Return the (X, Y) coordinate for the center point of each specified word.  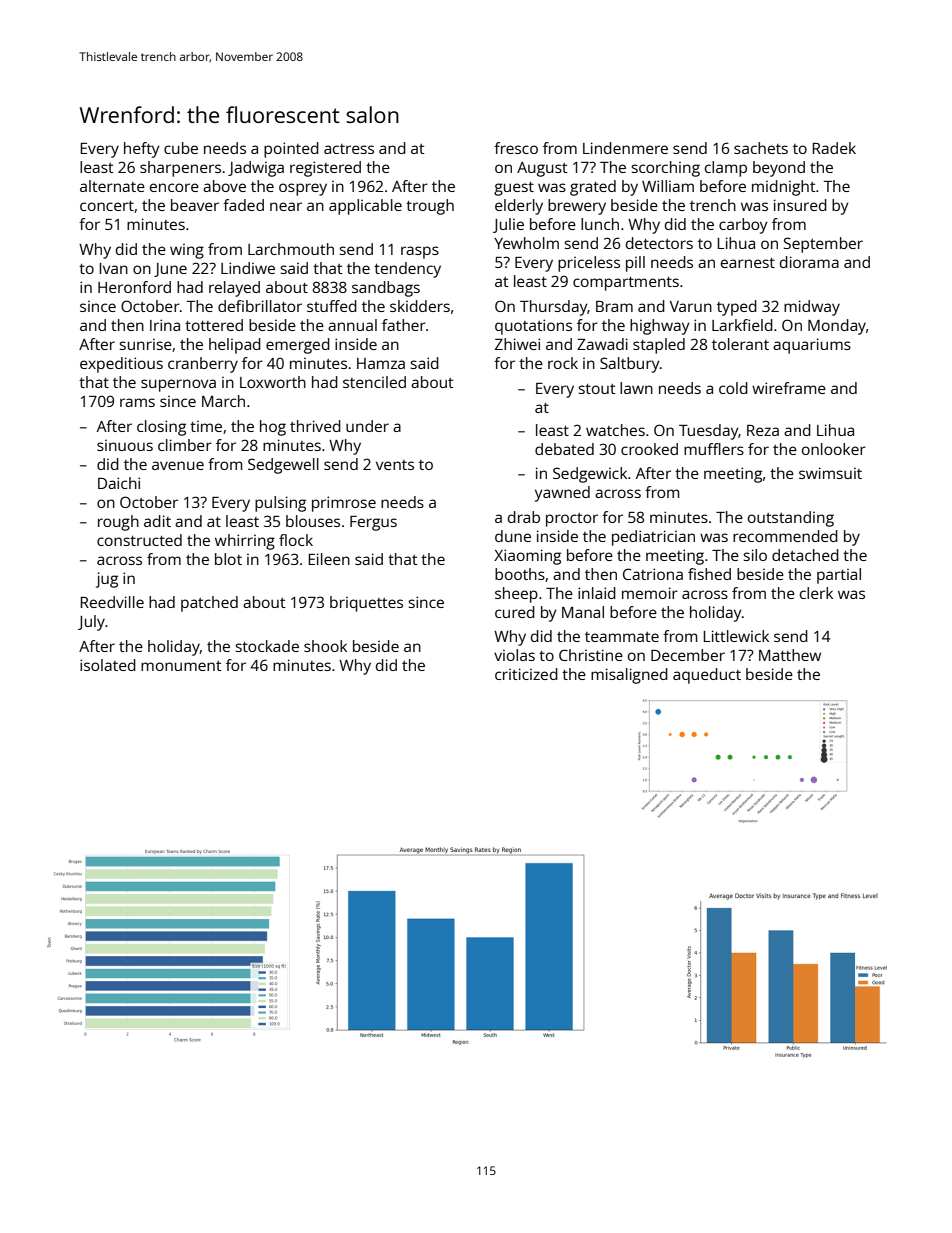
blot (228, 559)
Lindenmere (625, 148)
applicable (365, 207)
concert (107, 206)
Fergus (373, 523)
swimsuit (830, 473)
